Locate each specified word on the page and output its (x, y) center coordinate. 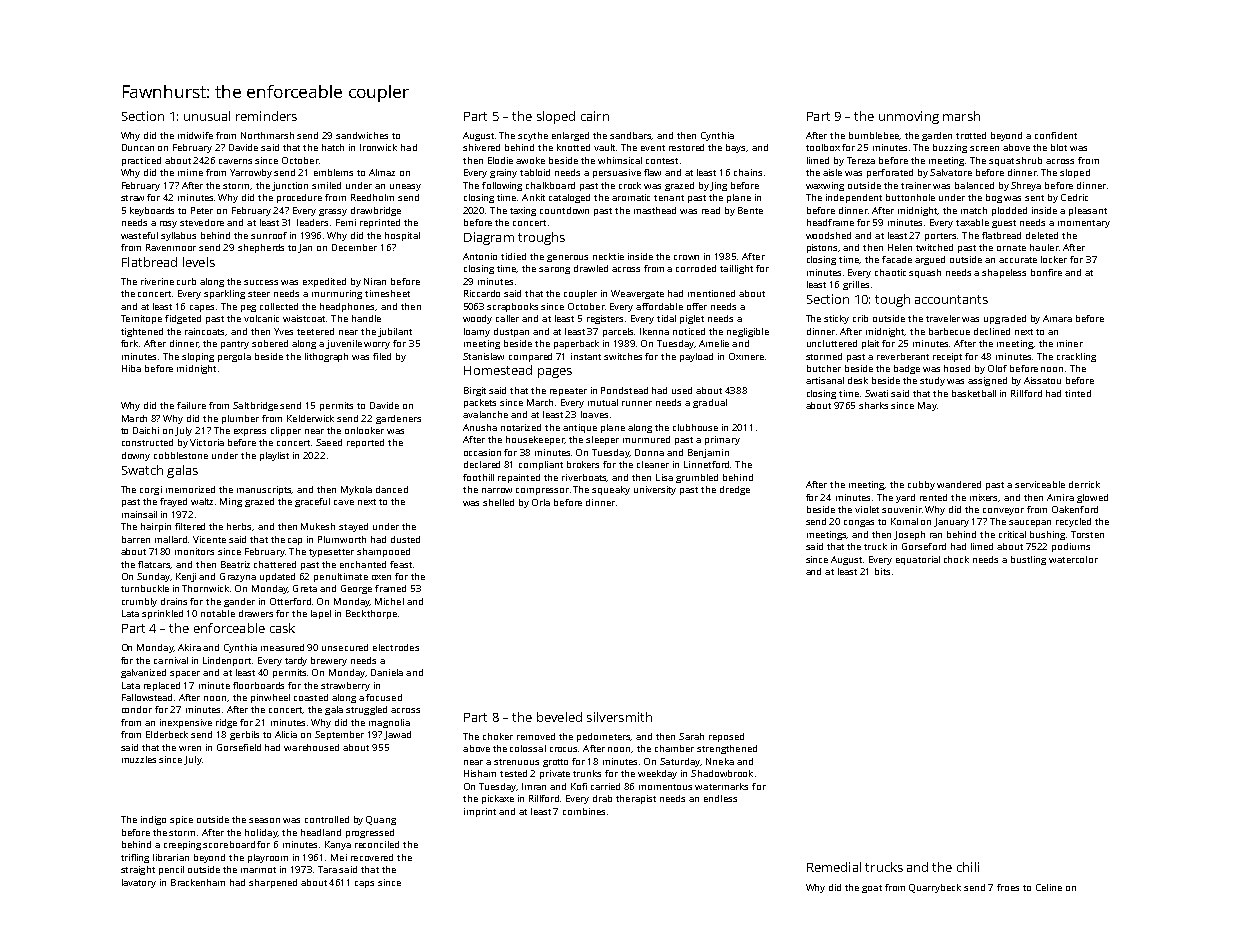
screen (984, 148)
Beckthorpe (371, 614)
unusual (207, 116)
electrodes (396, 647)
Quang (381, 820)
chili (968, 867)
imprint (480, 812)
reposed (726, 737)
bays (736, 148)
